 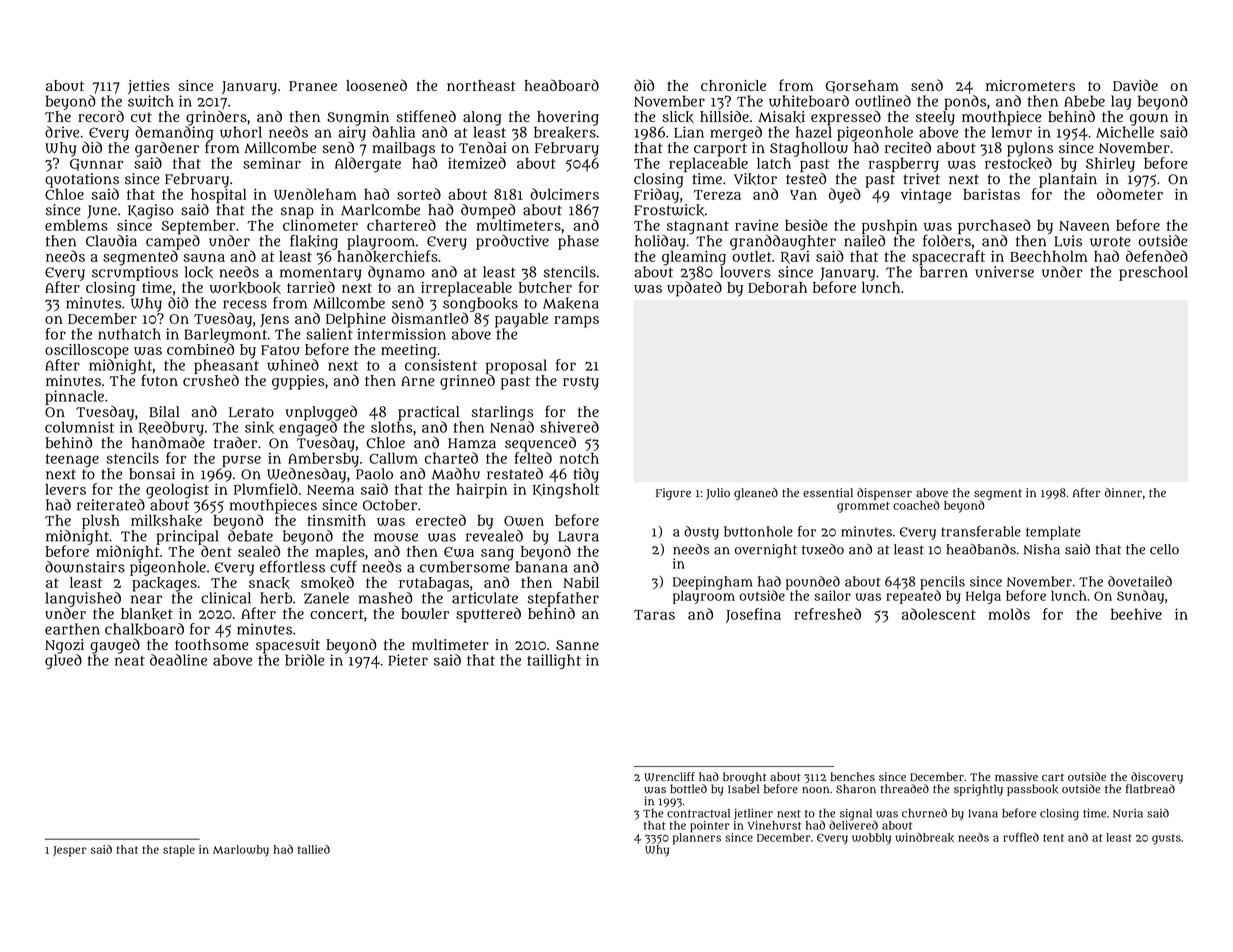 What do you see at coordinates (216, 118) in the screenshot?
I see `grinders` at bounding box center [216, 118].
